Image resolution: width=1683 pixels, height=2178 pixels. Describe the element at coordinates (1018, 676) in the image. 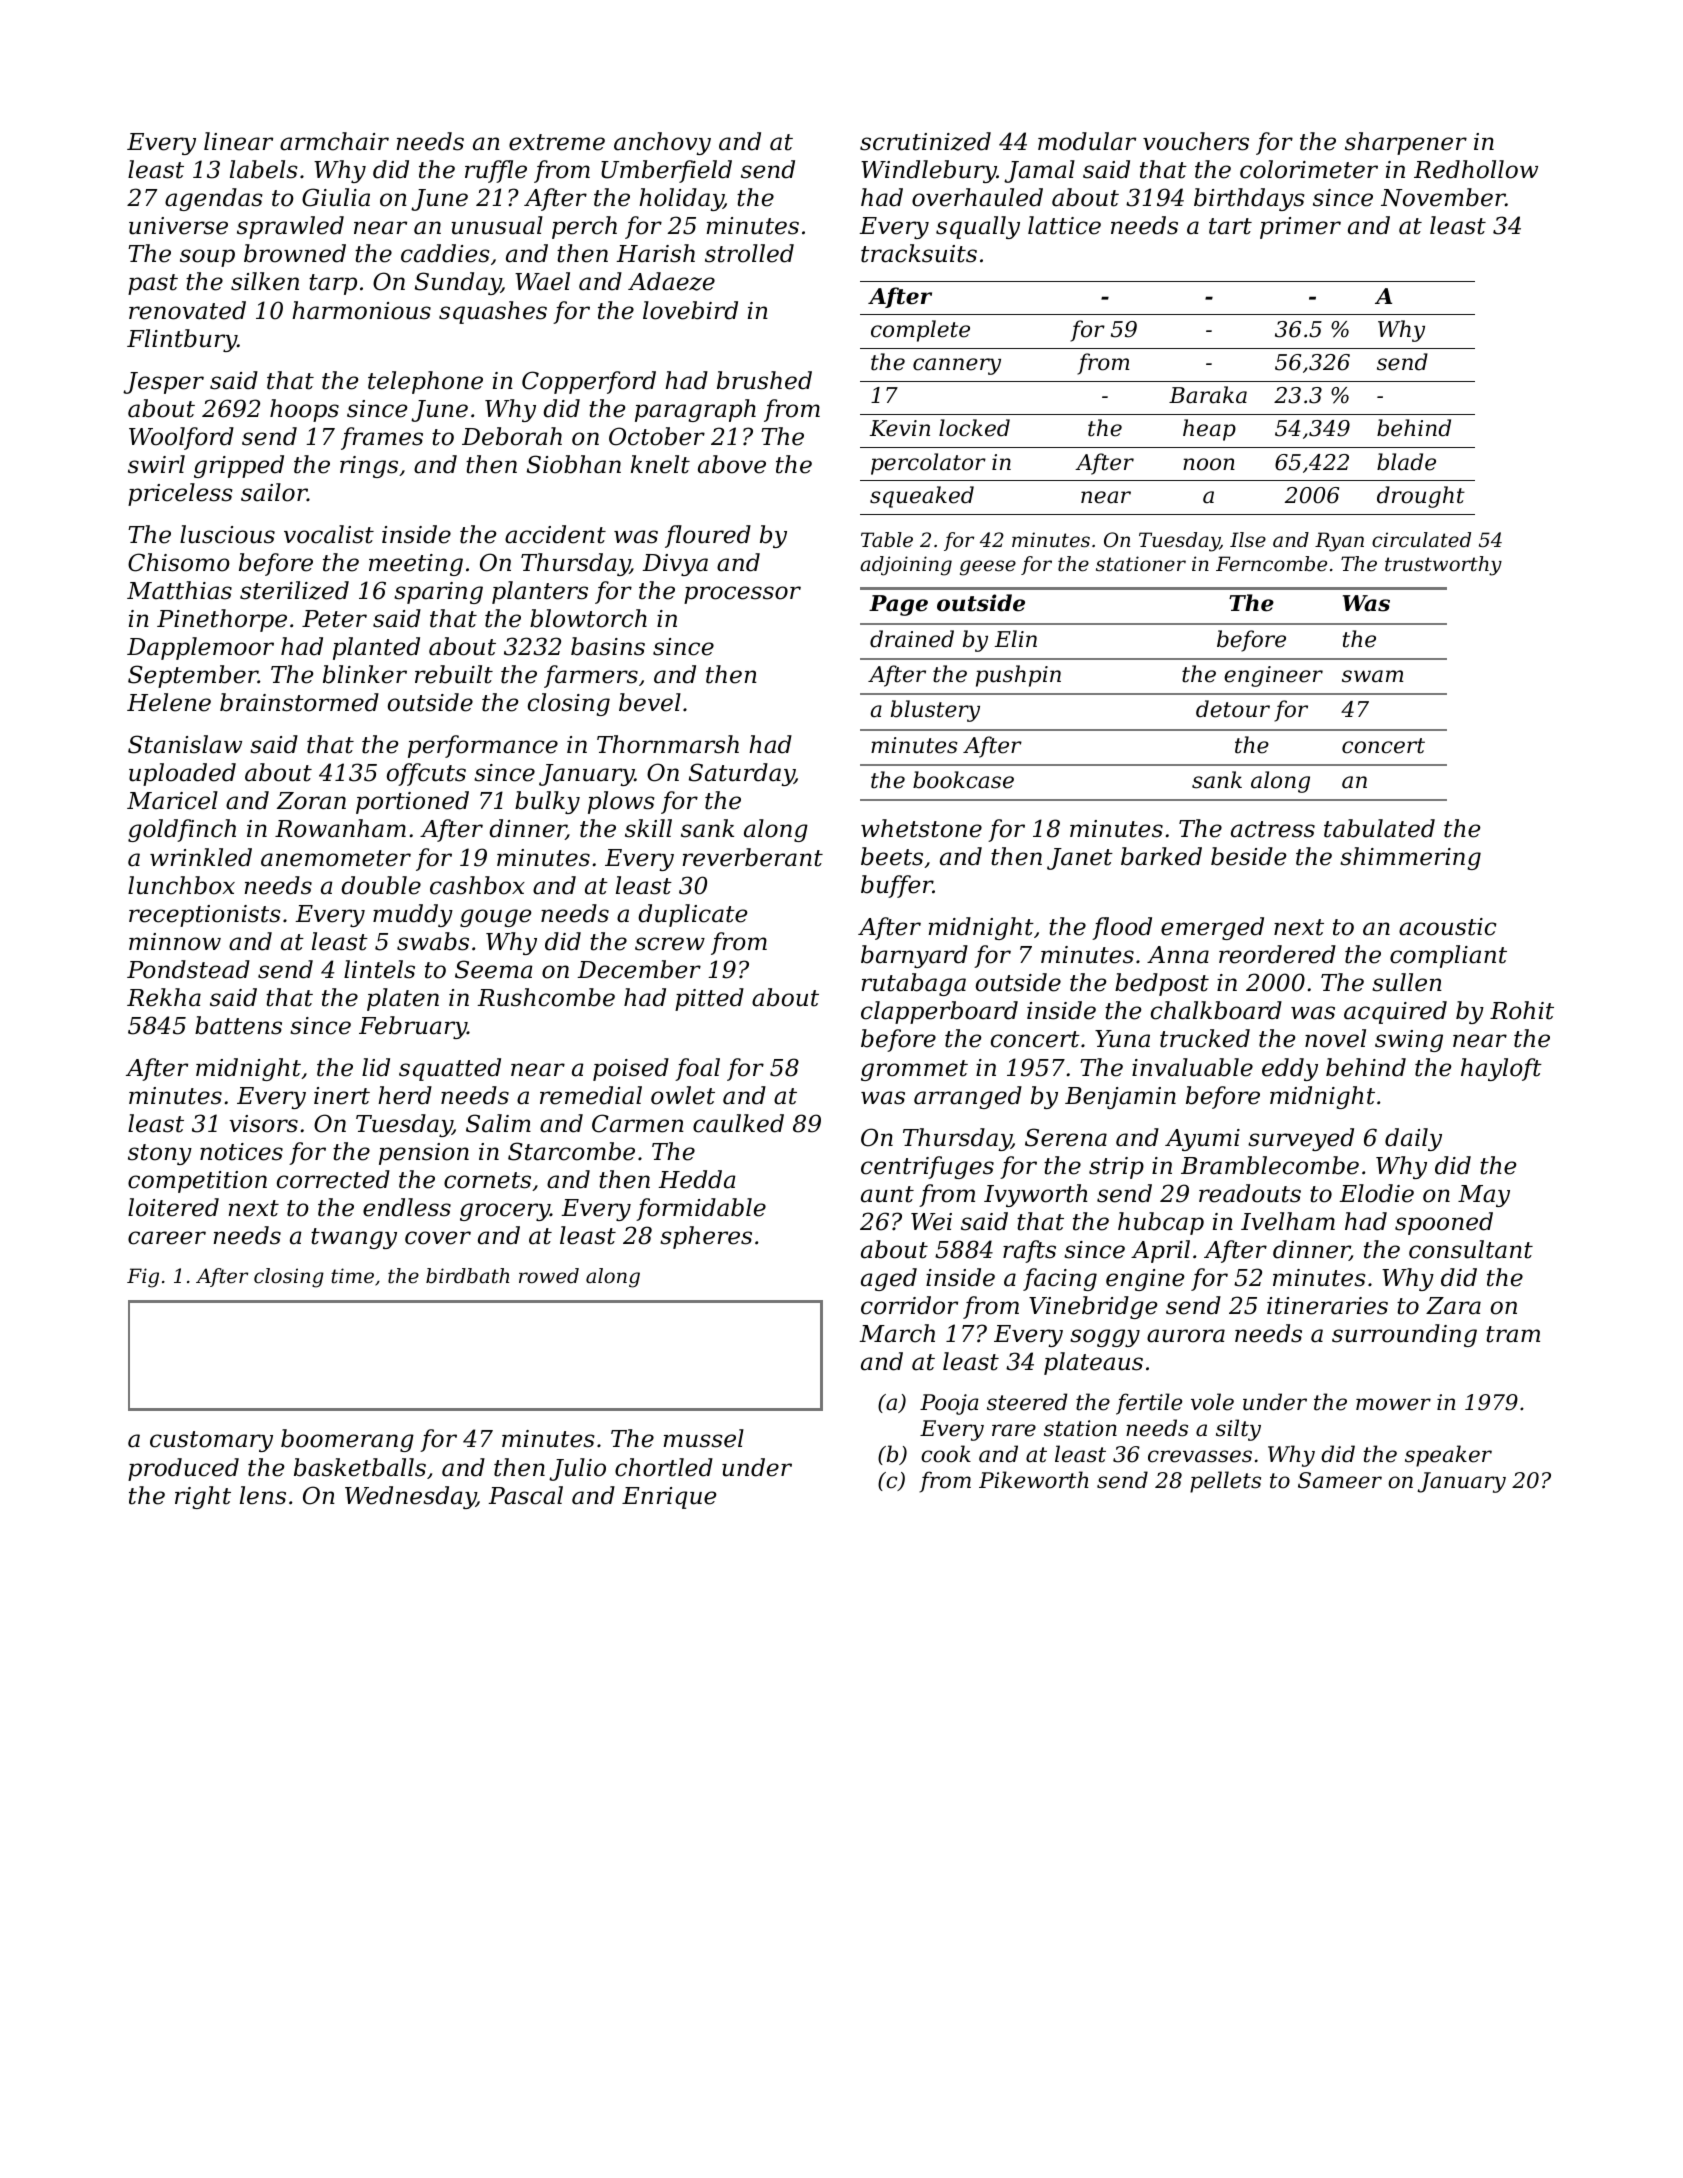

I see `pushpin` at that location.
